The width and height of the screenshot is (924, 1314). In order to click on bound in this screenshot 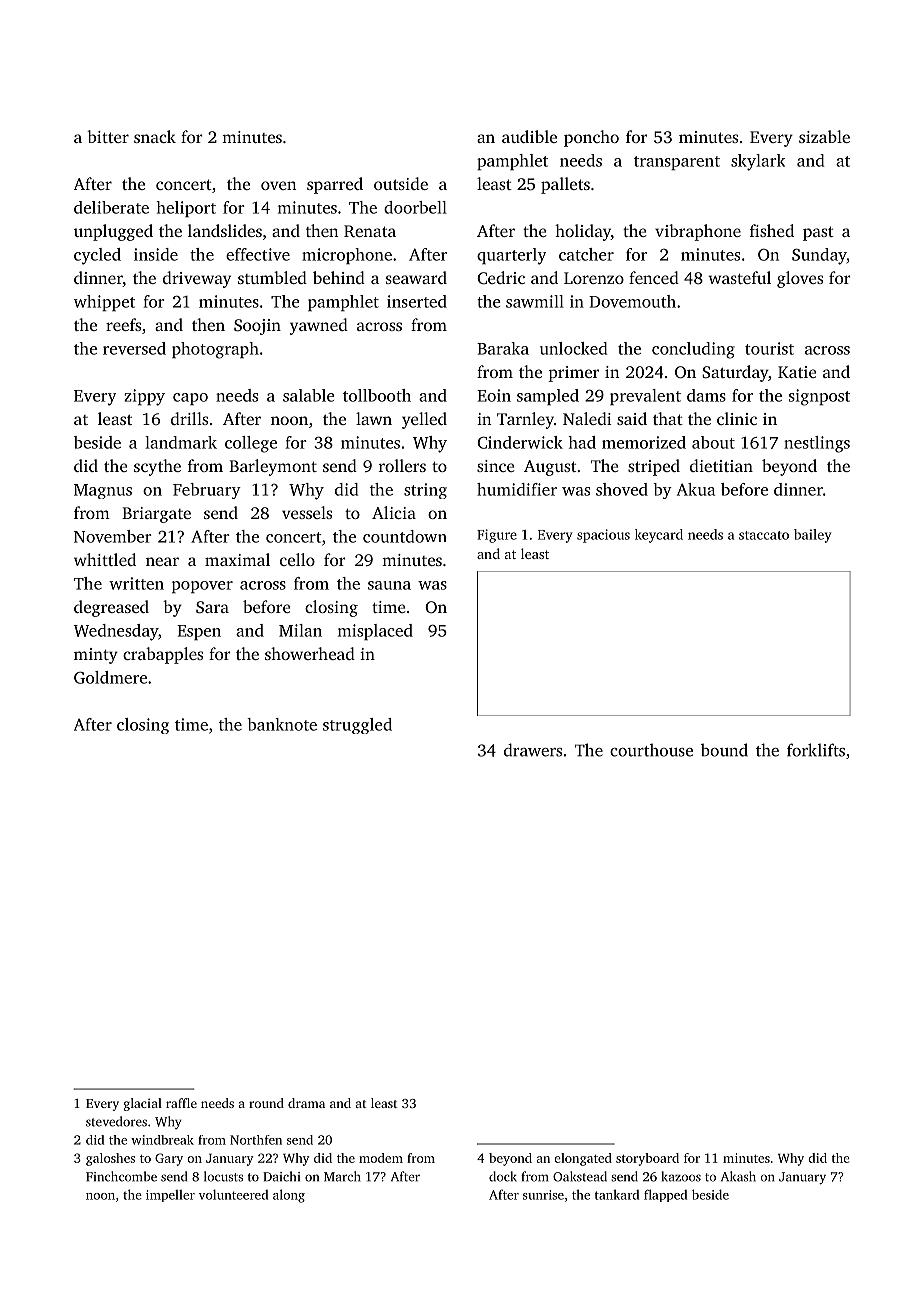, I will do `click(724, 750)`.
